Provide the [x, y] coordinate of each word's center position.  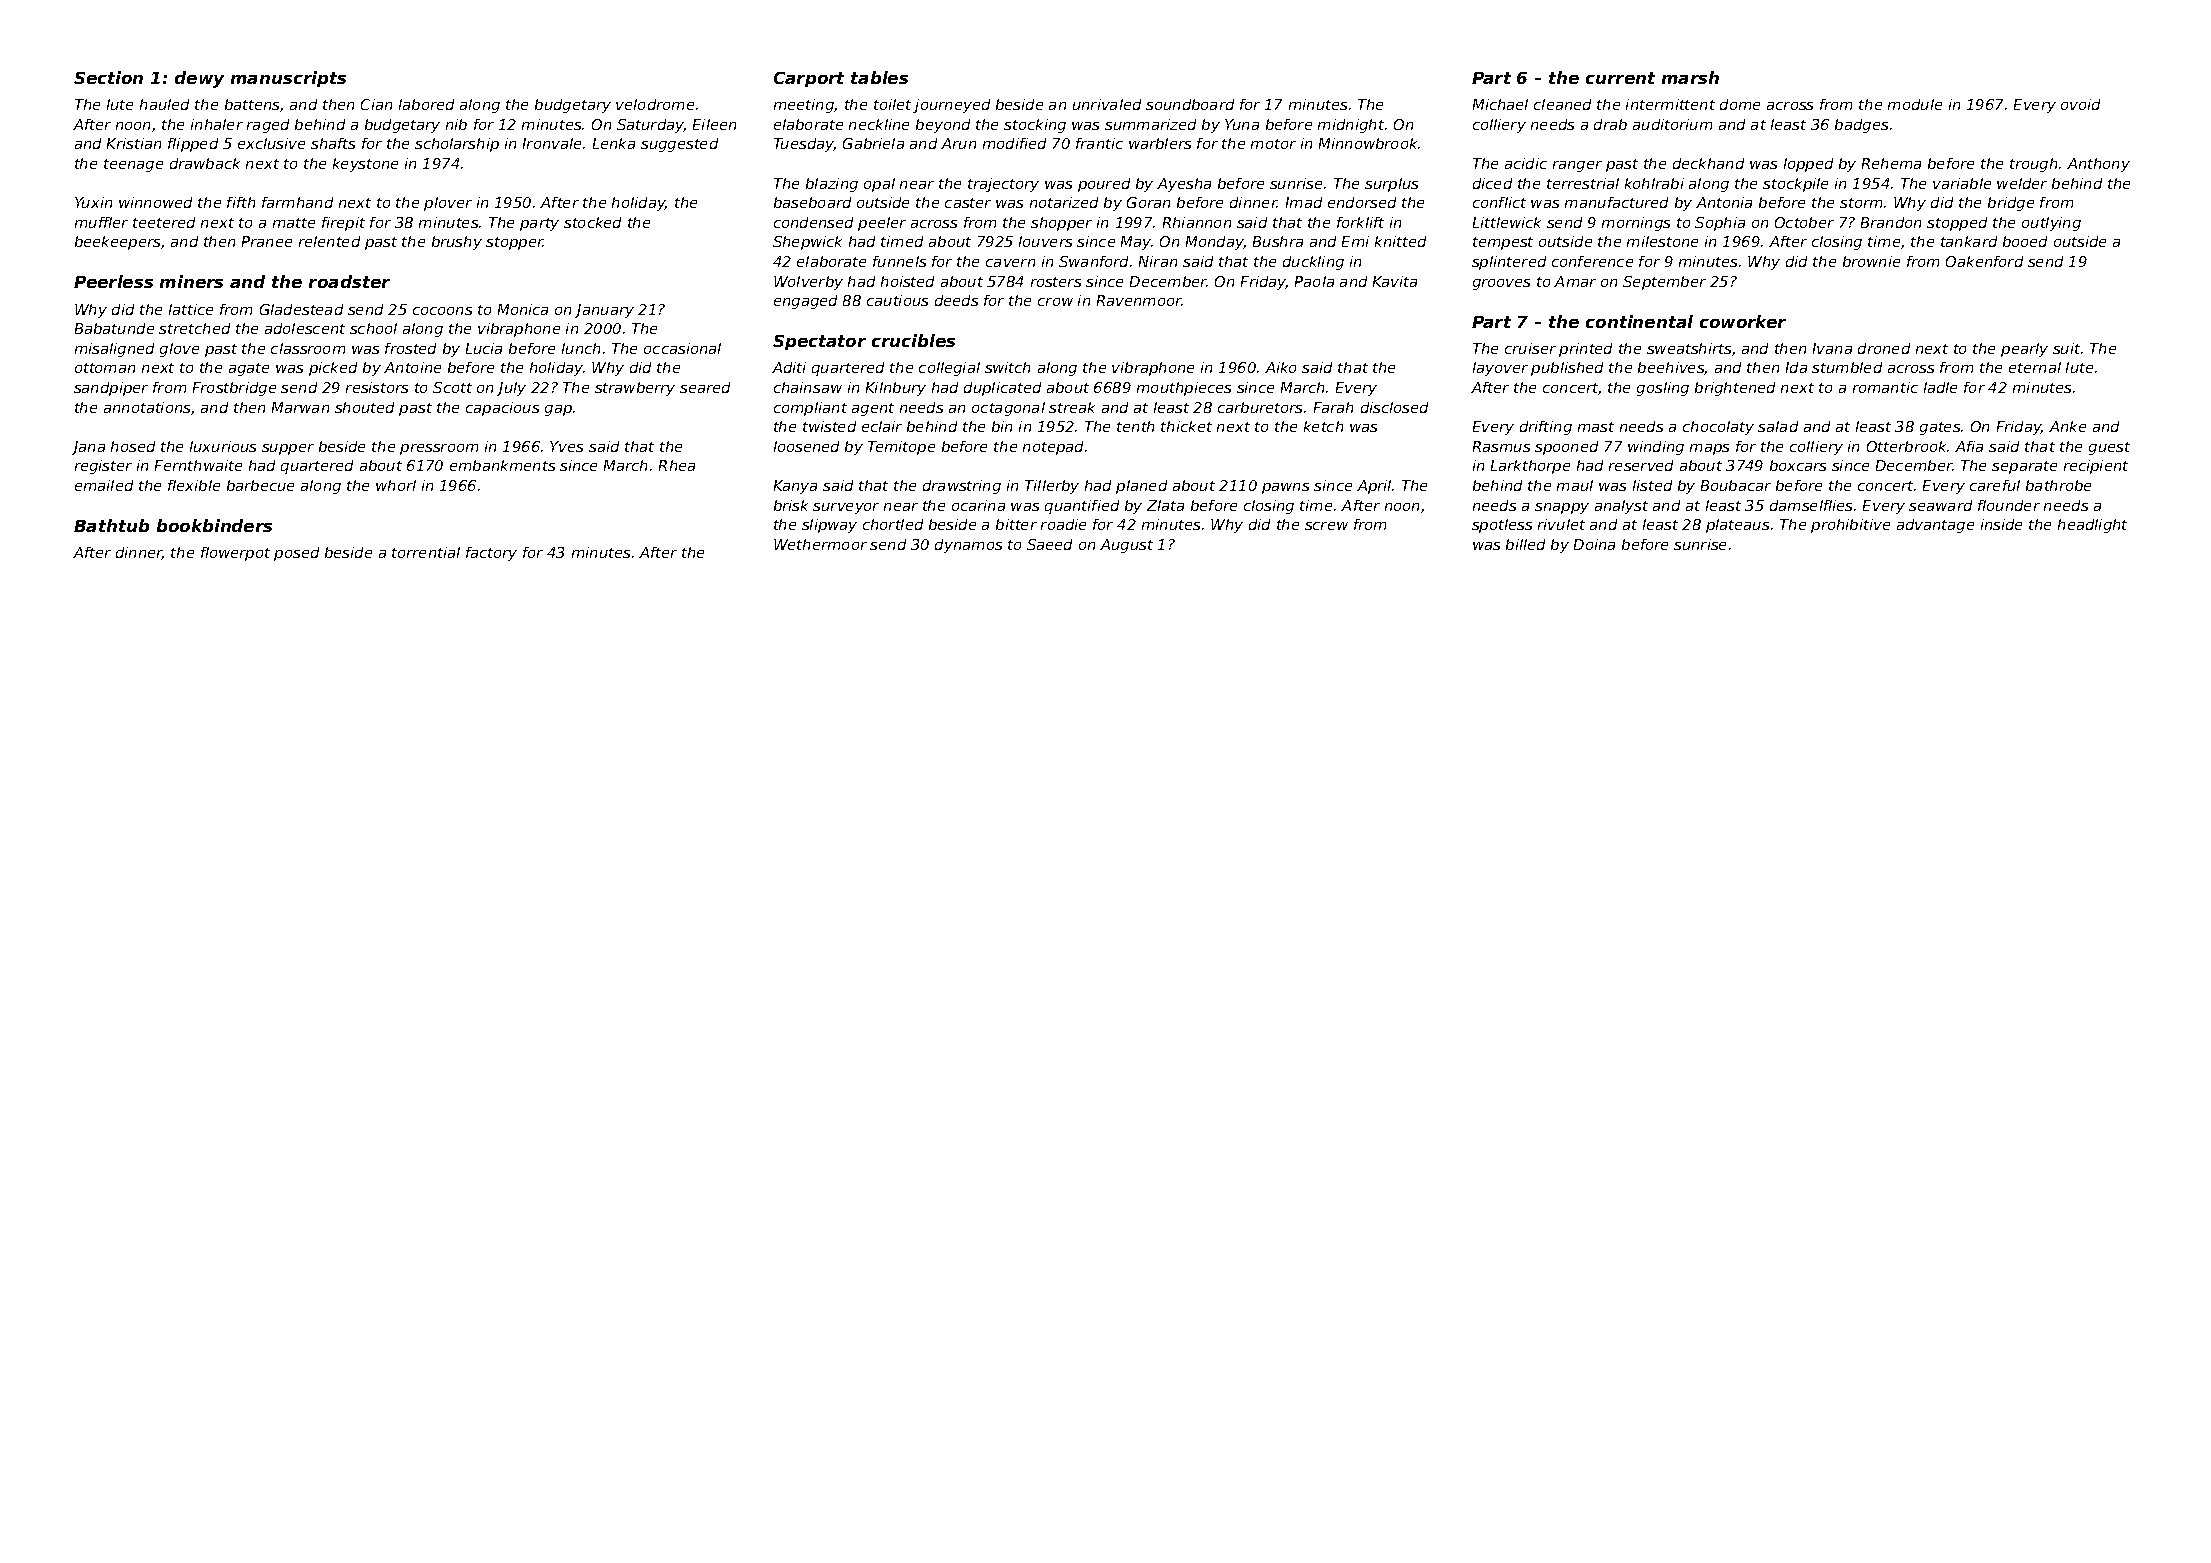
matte [294, 223]
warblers [1160, 143]
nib [456, 124]
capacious [502, 409]
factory [491, 554]
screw [1326, 526]
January [604, 311]
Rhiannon [1197, 222]
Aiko [1280, 367]
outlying [2051, 224]
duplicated [1002, 389]
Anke [2067, 426]
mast [1596, 427]
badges [1861, 126]
